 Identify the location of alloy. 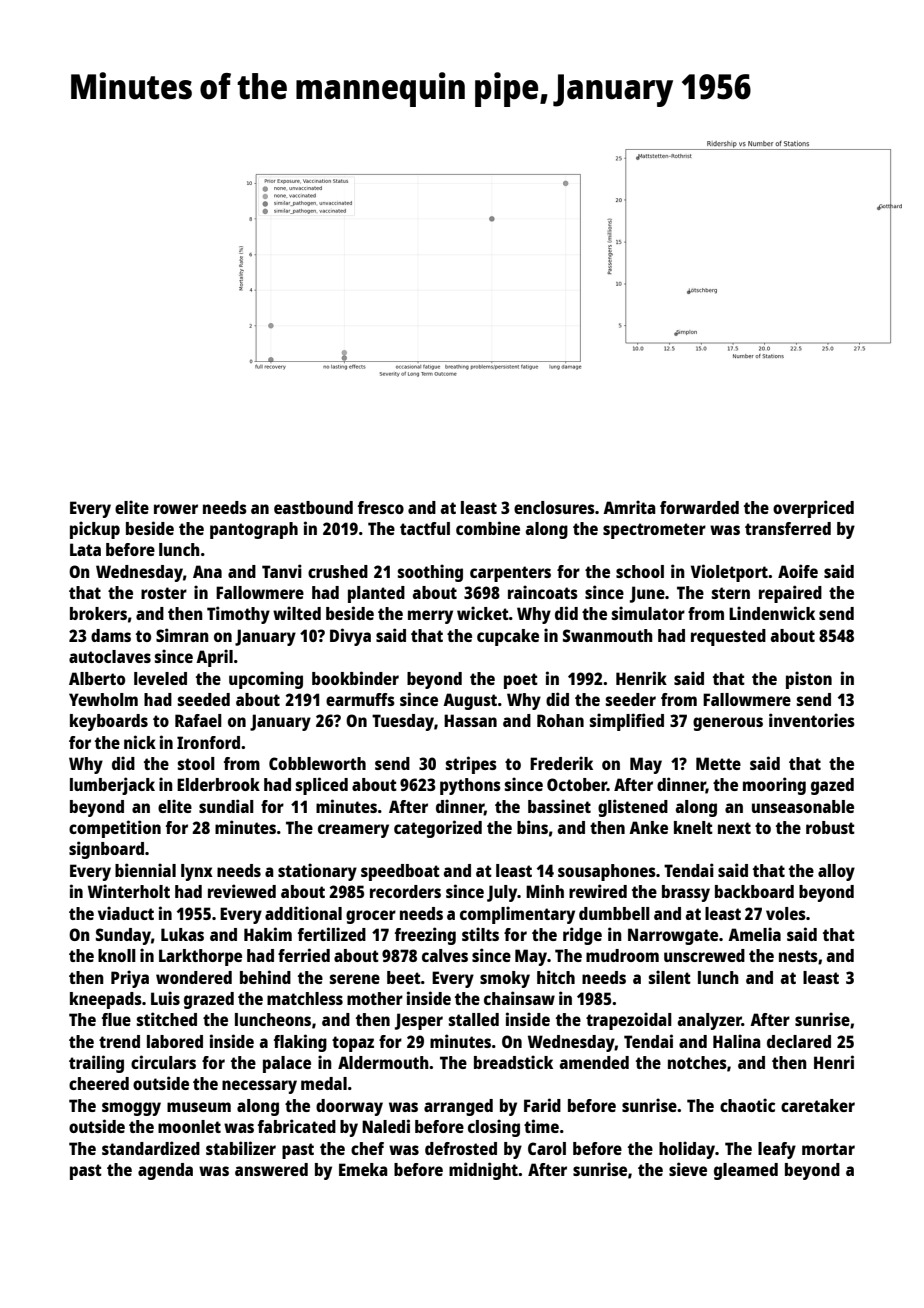
(836, 872).
